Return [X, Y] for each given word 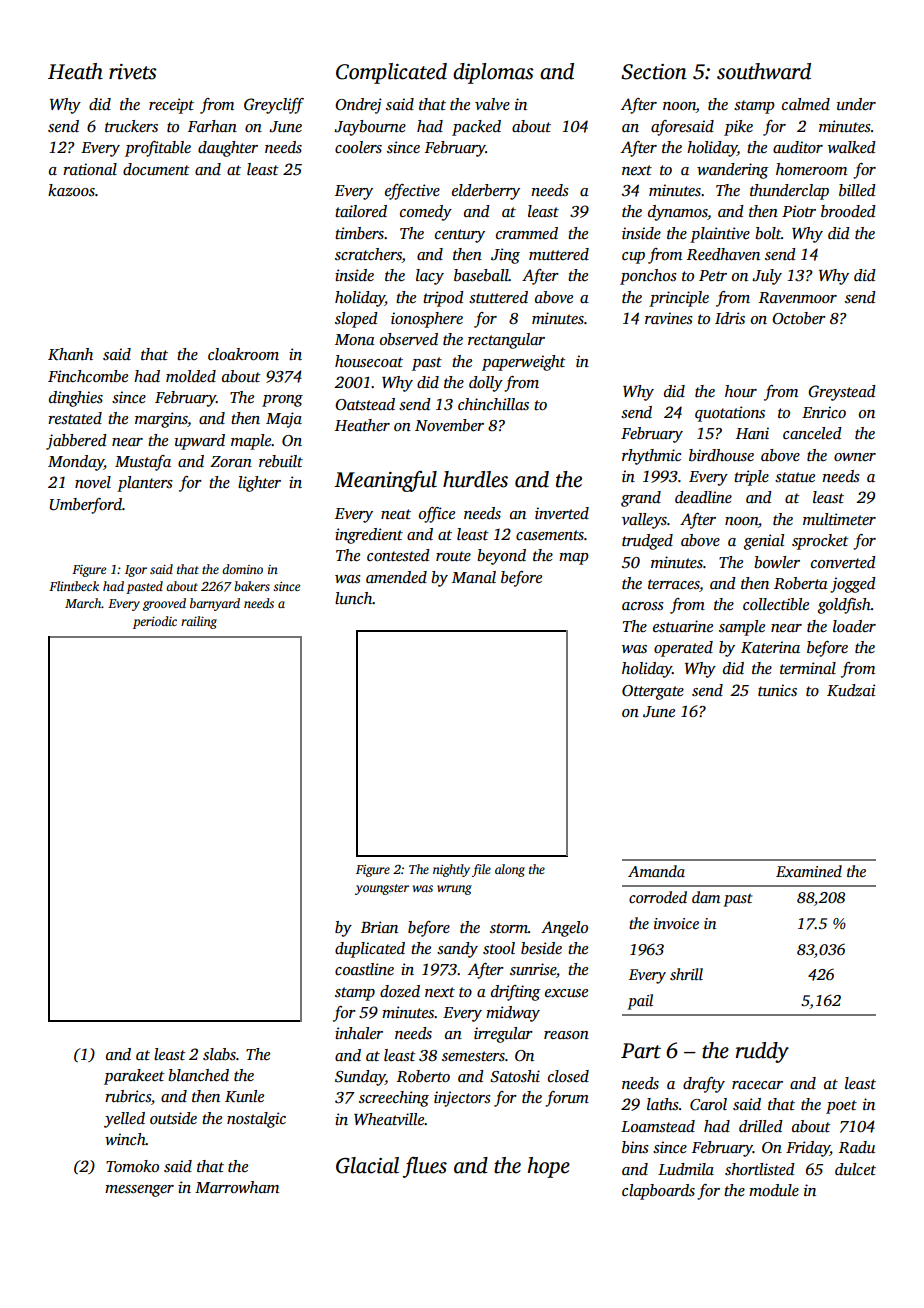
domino [242, 569]
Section [654, 72]
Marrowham [237, 1187]
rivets [133, 72]
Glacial [367, 1165]
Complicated [391, 73]
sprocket [820, 542]
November [449, 425]
